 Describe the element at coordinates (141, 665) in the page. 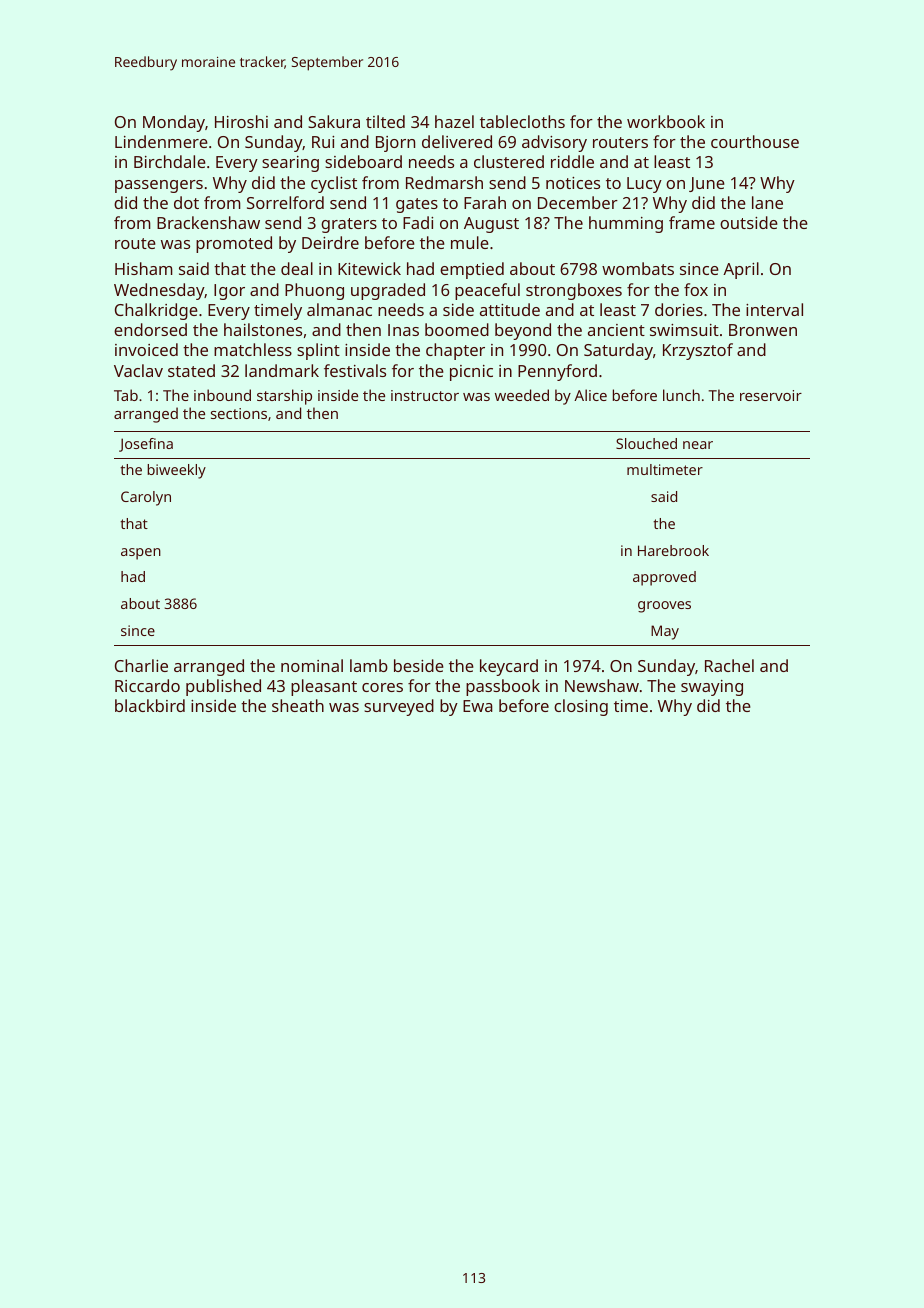

I see `Charlie` at that location.
